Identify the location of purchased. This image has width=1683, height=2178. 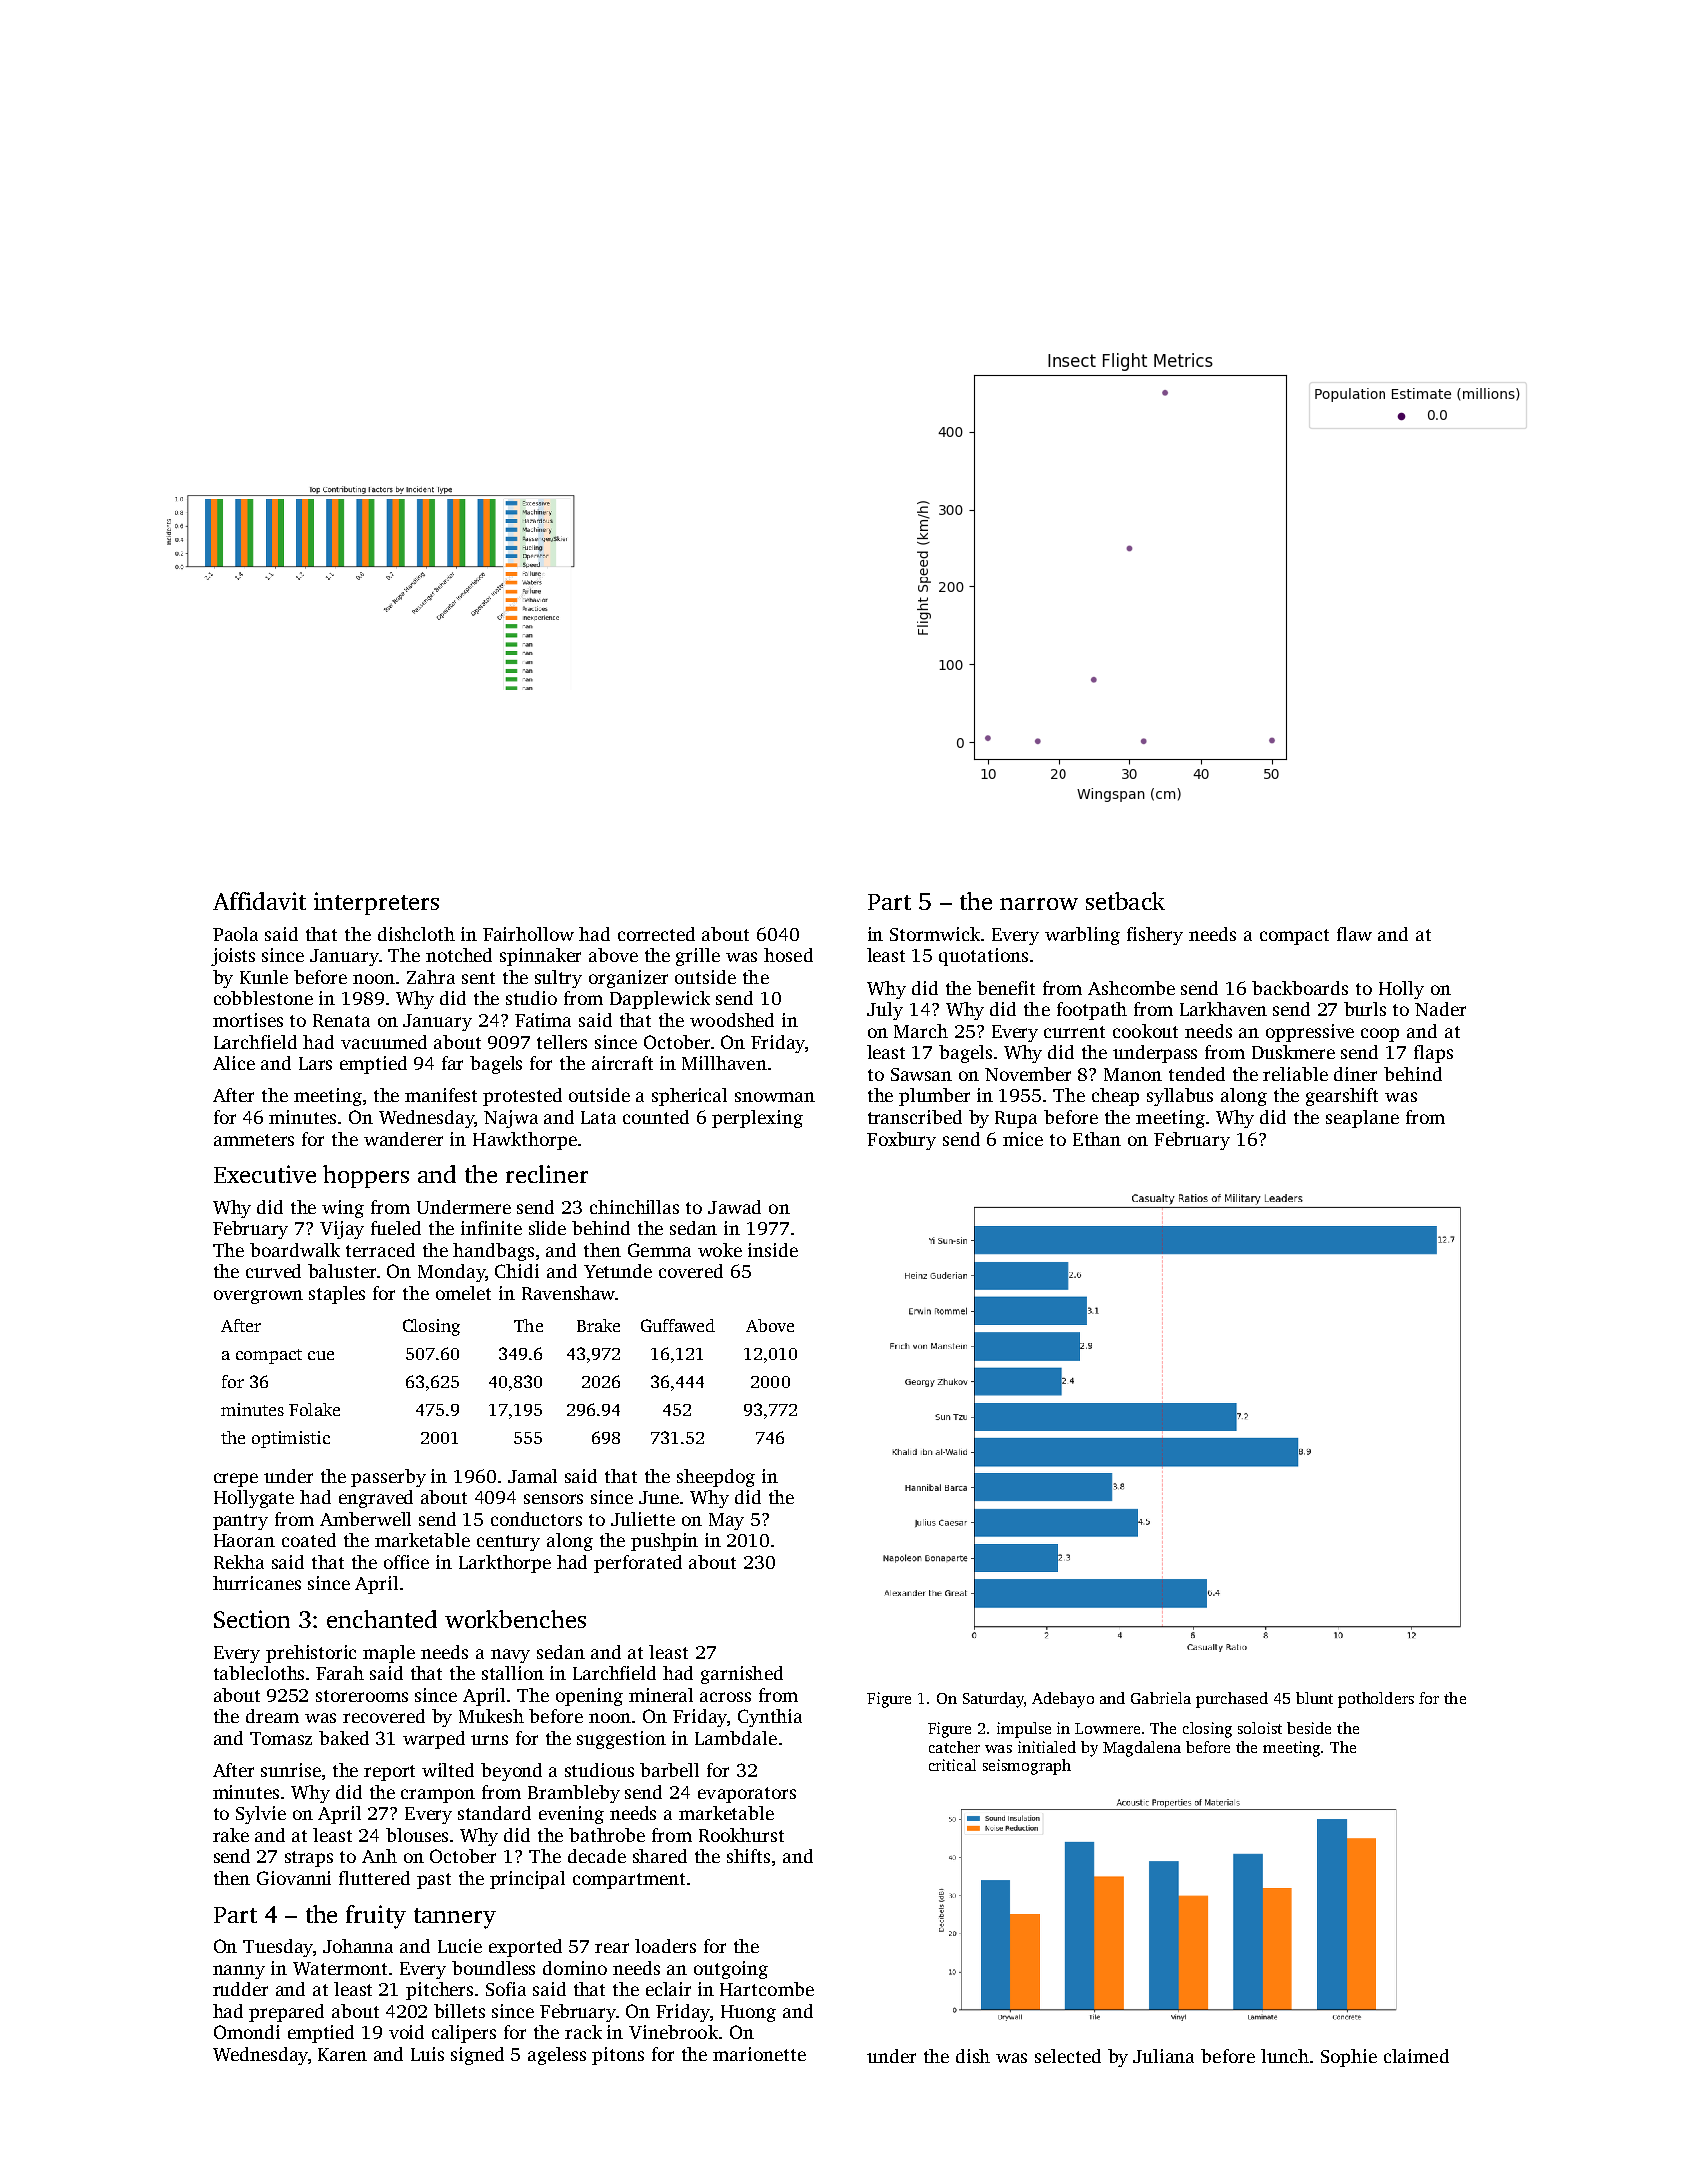
(1232, 1700).
